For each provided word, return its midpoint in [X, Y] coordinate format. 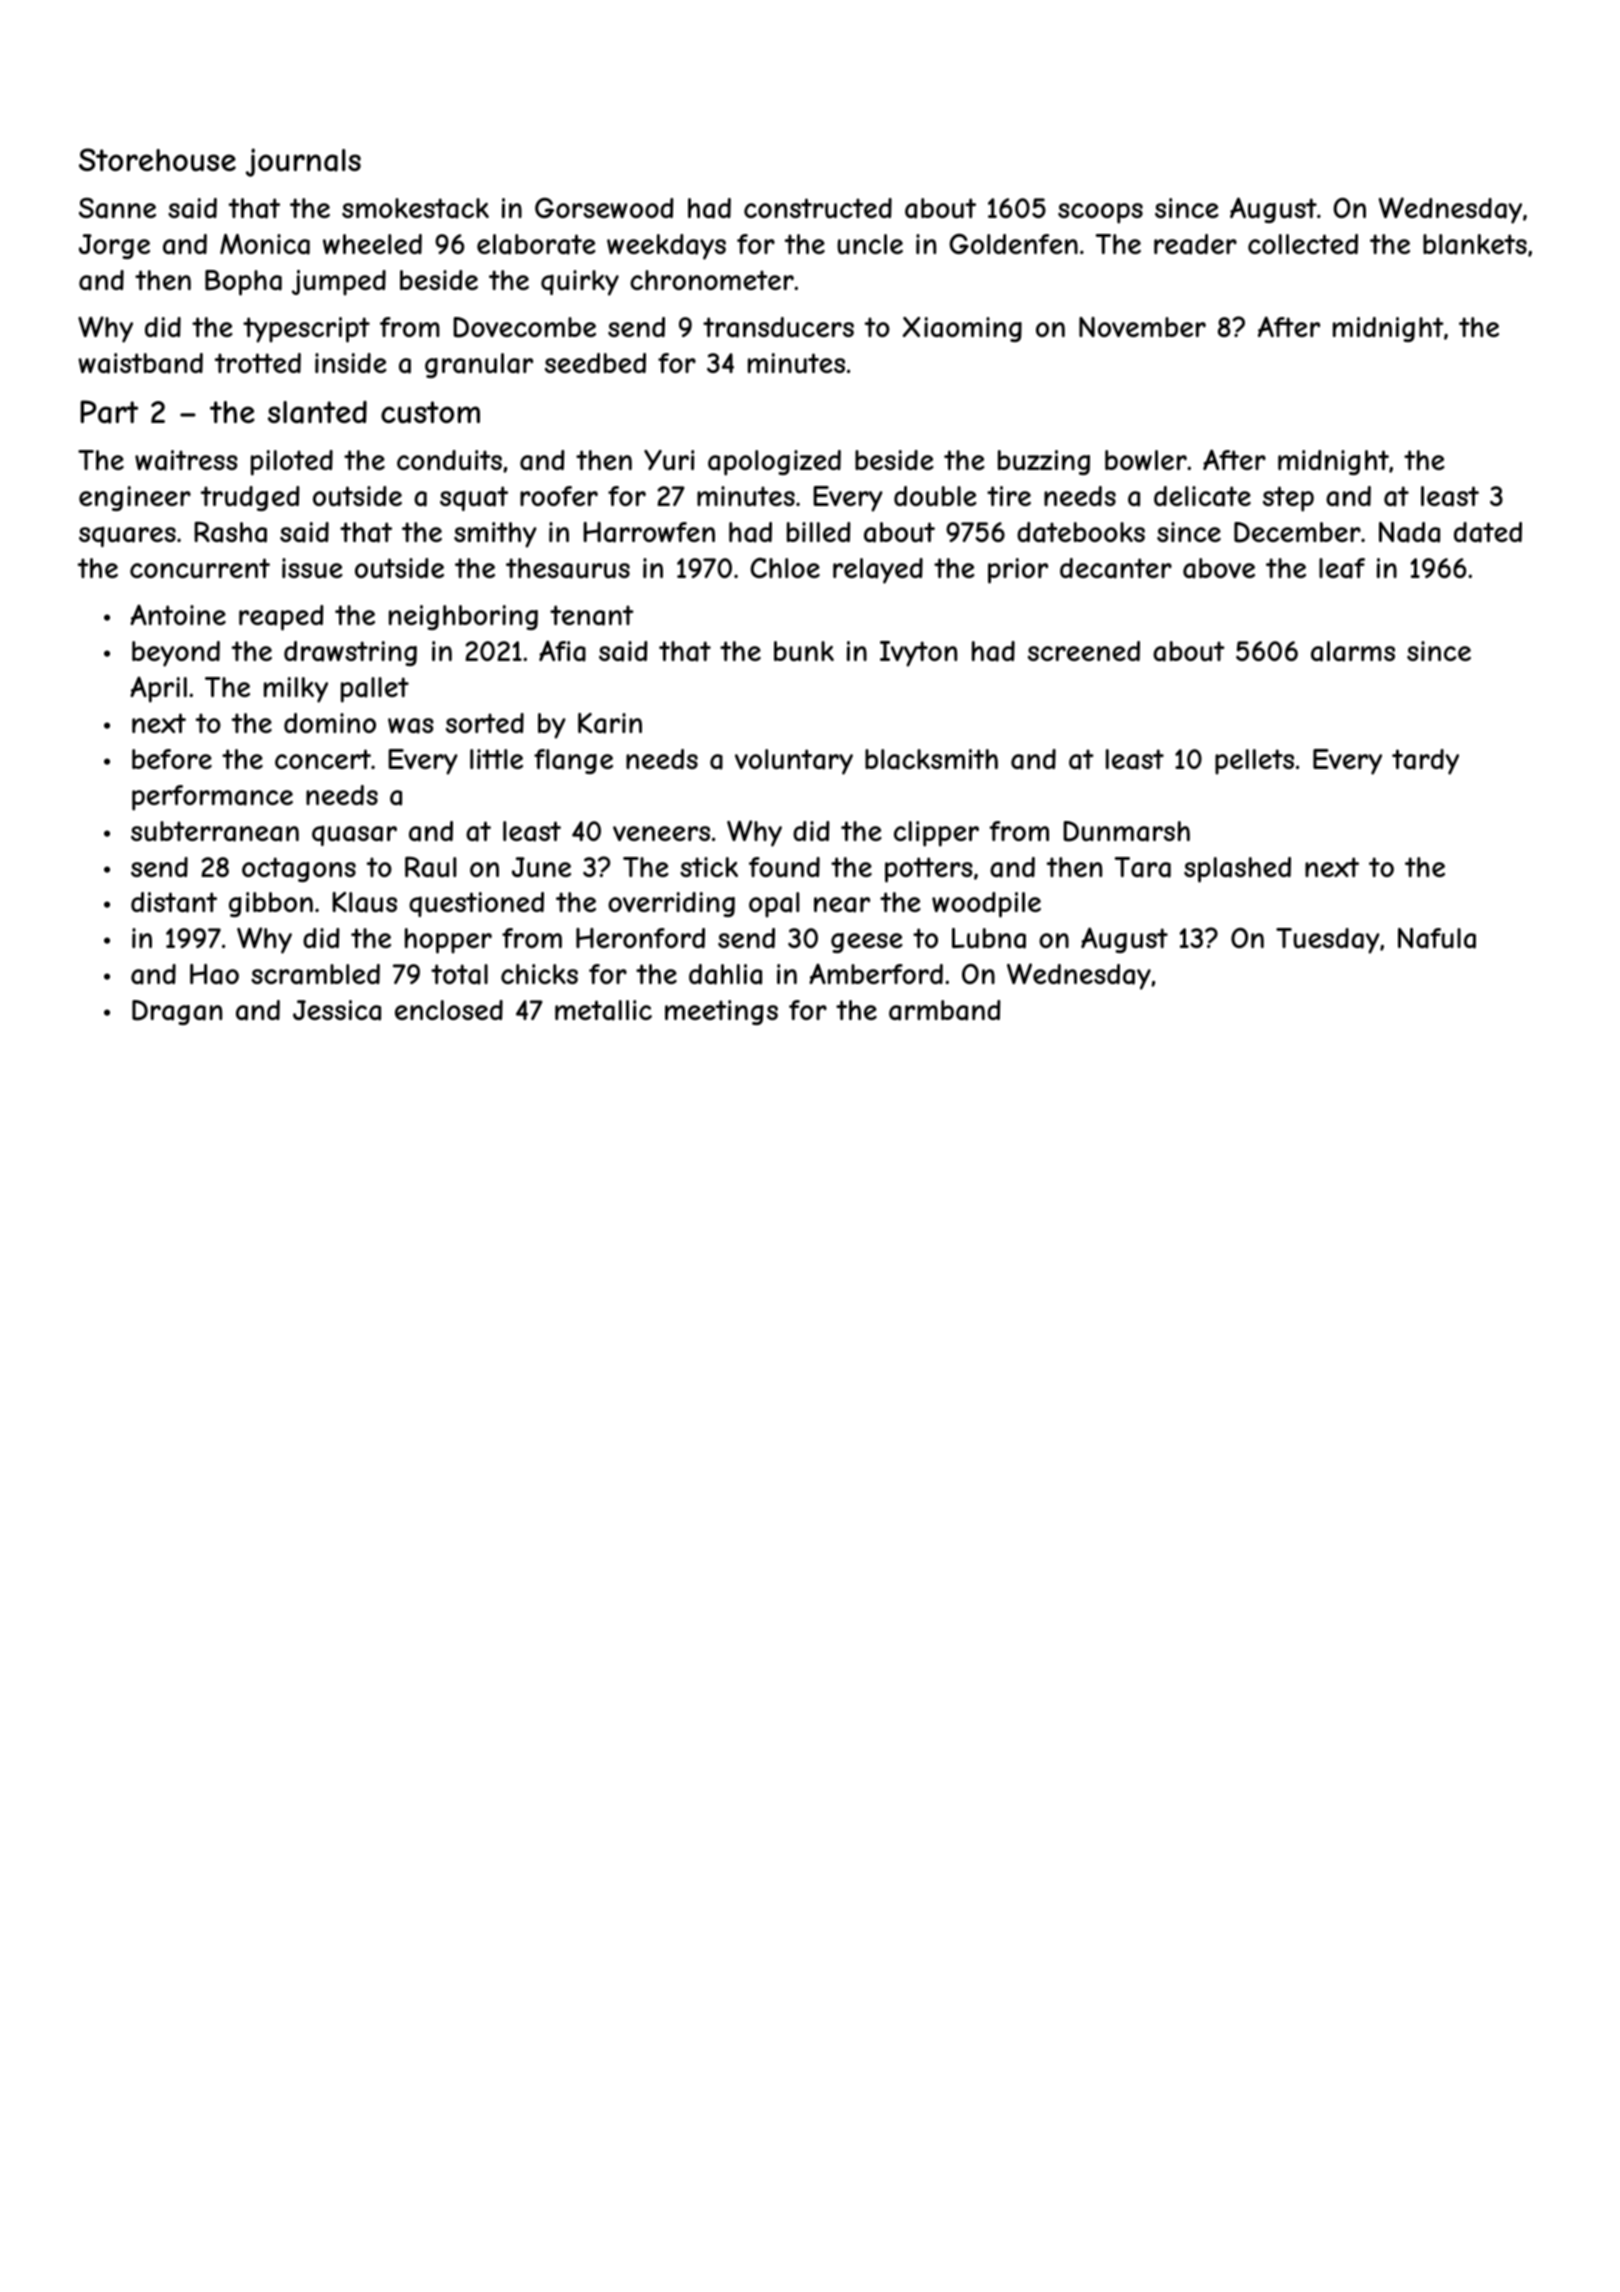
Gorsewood [604, 207]
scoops [1100, 213]
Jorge [114, 246]
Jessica [337, 1010]
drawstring [350, 653]
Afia [562, 651]
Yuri [669, 460]
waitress [186, 460]
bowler [1146, 460]
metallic [603, 1010]
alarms [1353, 651]
